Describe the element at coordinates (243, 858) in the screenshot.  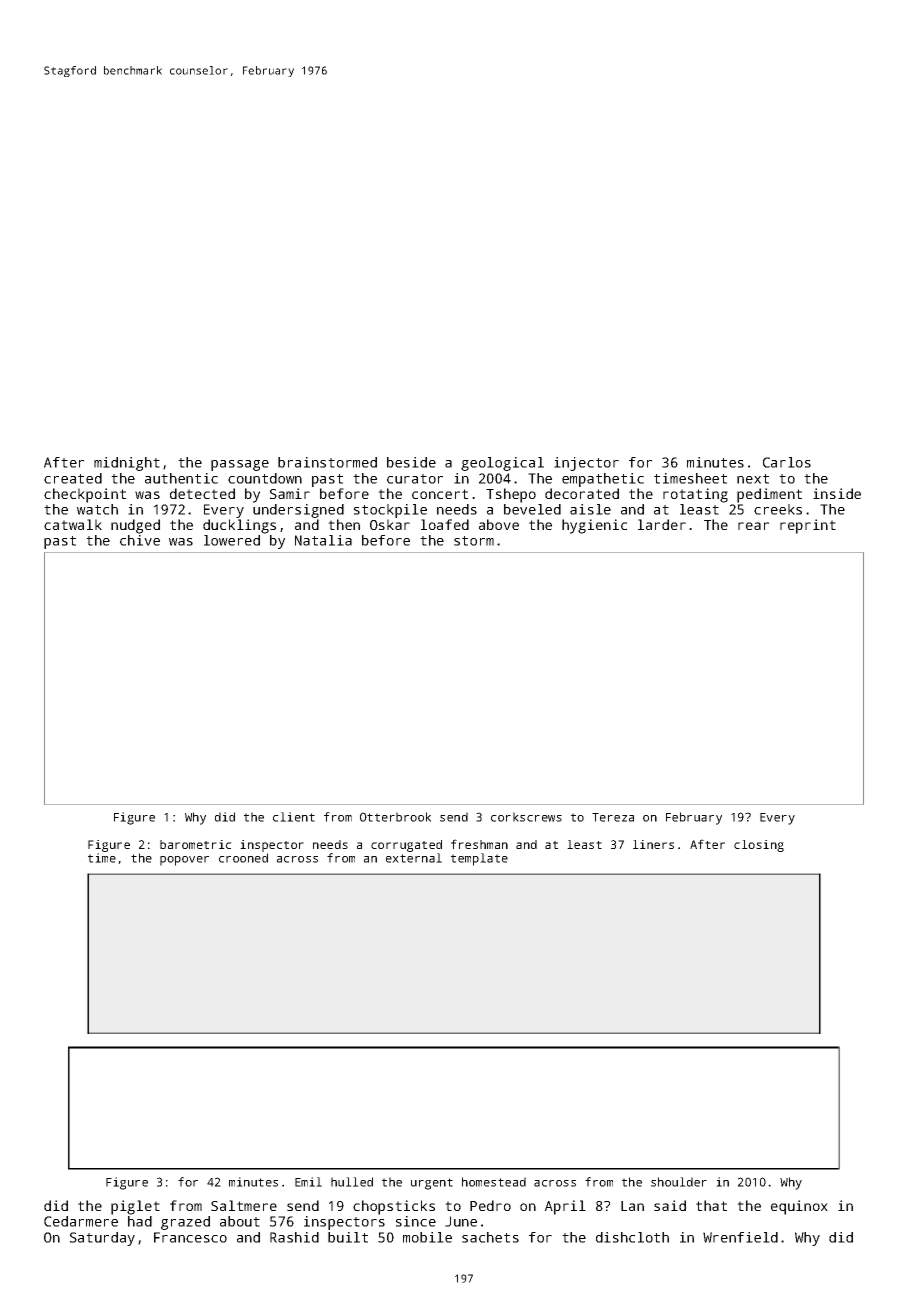
I see `crooned` at that location.
